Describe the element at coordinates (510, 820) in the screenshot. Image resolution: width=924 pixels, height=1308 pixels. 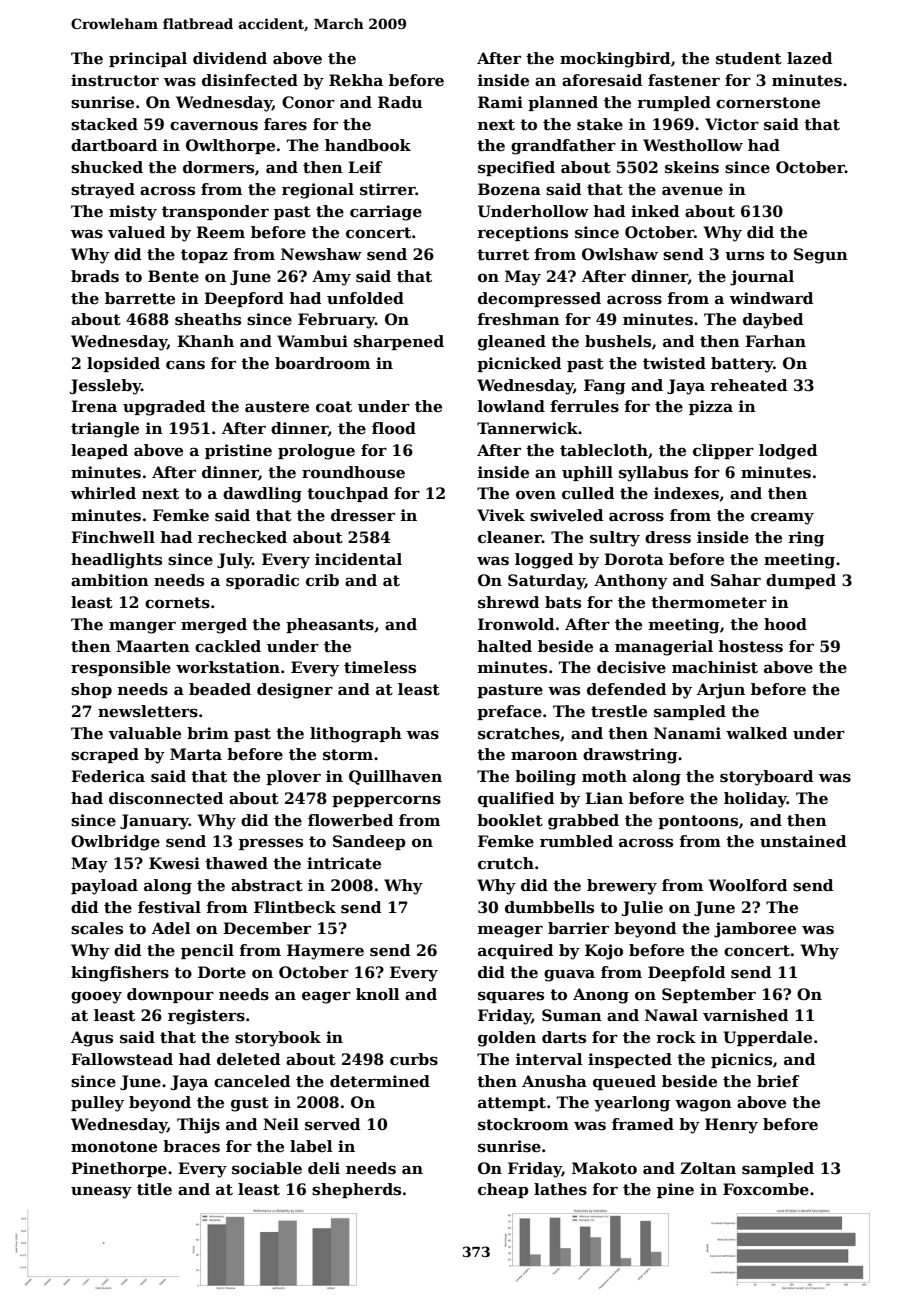
I see `booklet` at that location.
